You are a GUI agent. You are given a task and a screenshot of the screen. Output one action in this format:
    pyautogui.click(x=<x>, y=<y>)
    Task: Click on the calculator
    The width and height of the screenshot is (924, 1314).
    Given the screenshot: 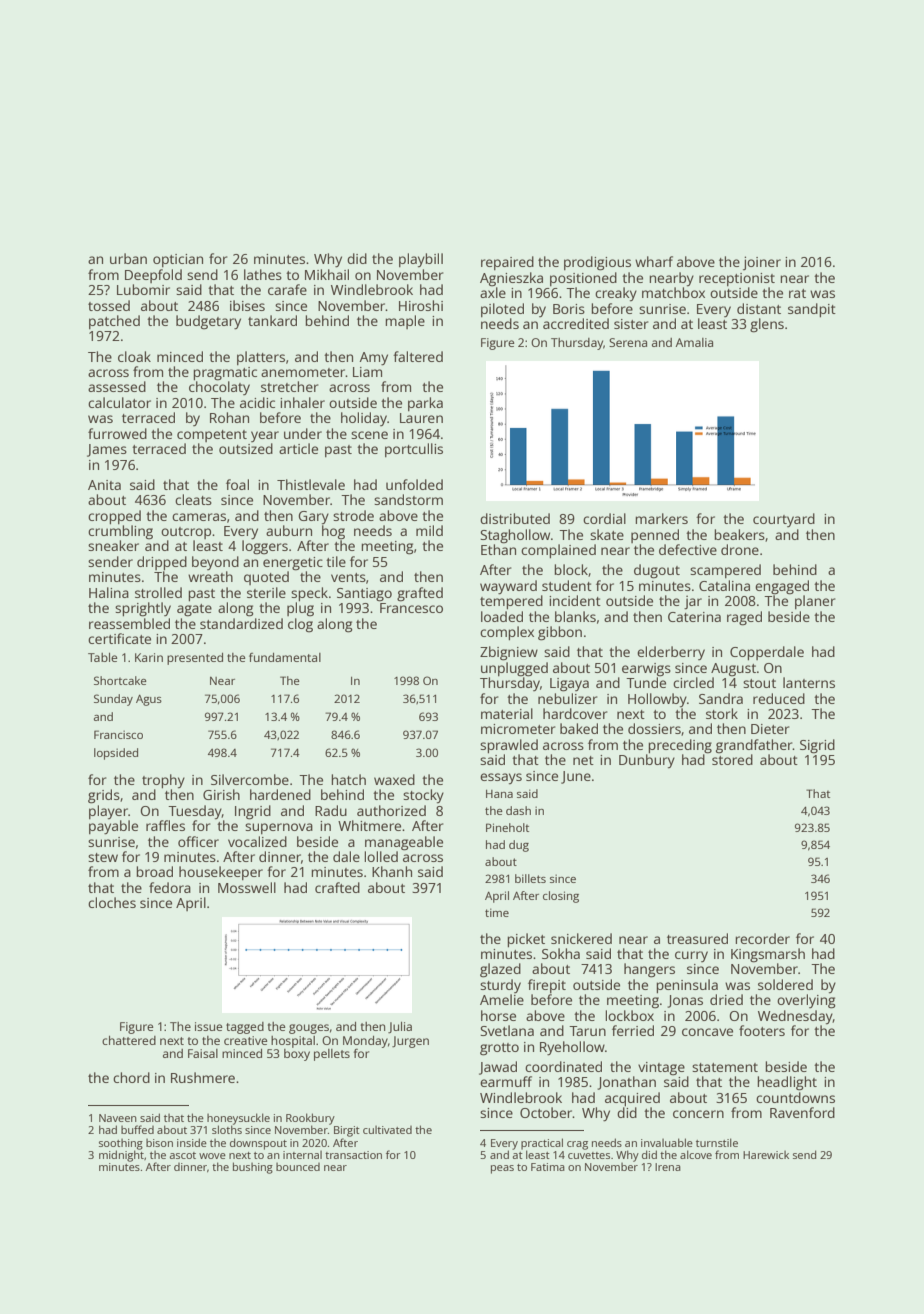 What is the action you would take?
    pyautogui.click(x=119, y=402)
